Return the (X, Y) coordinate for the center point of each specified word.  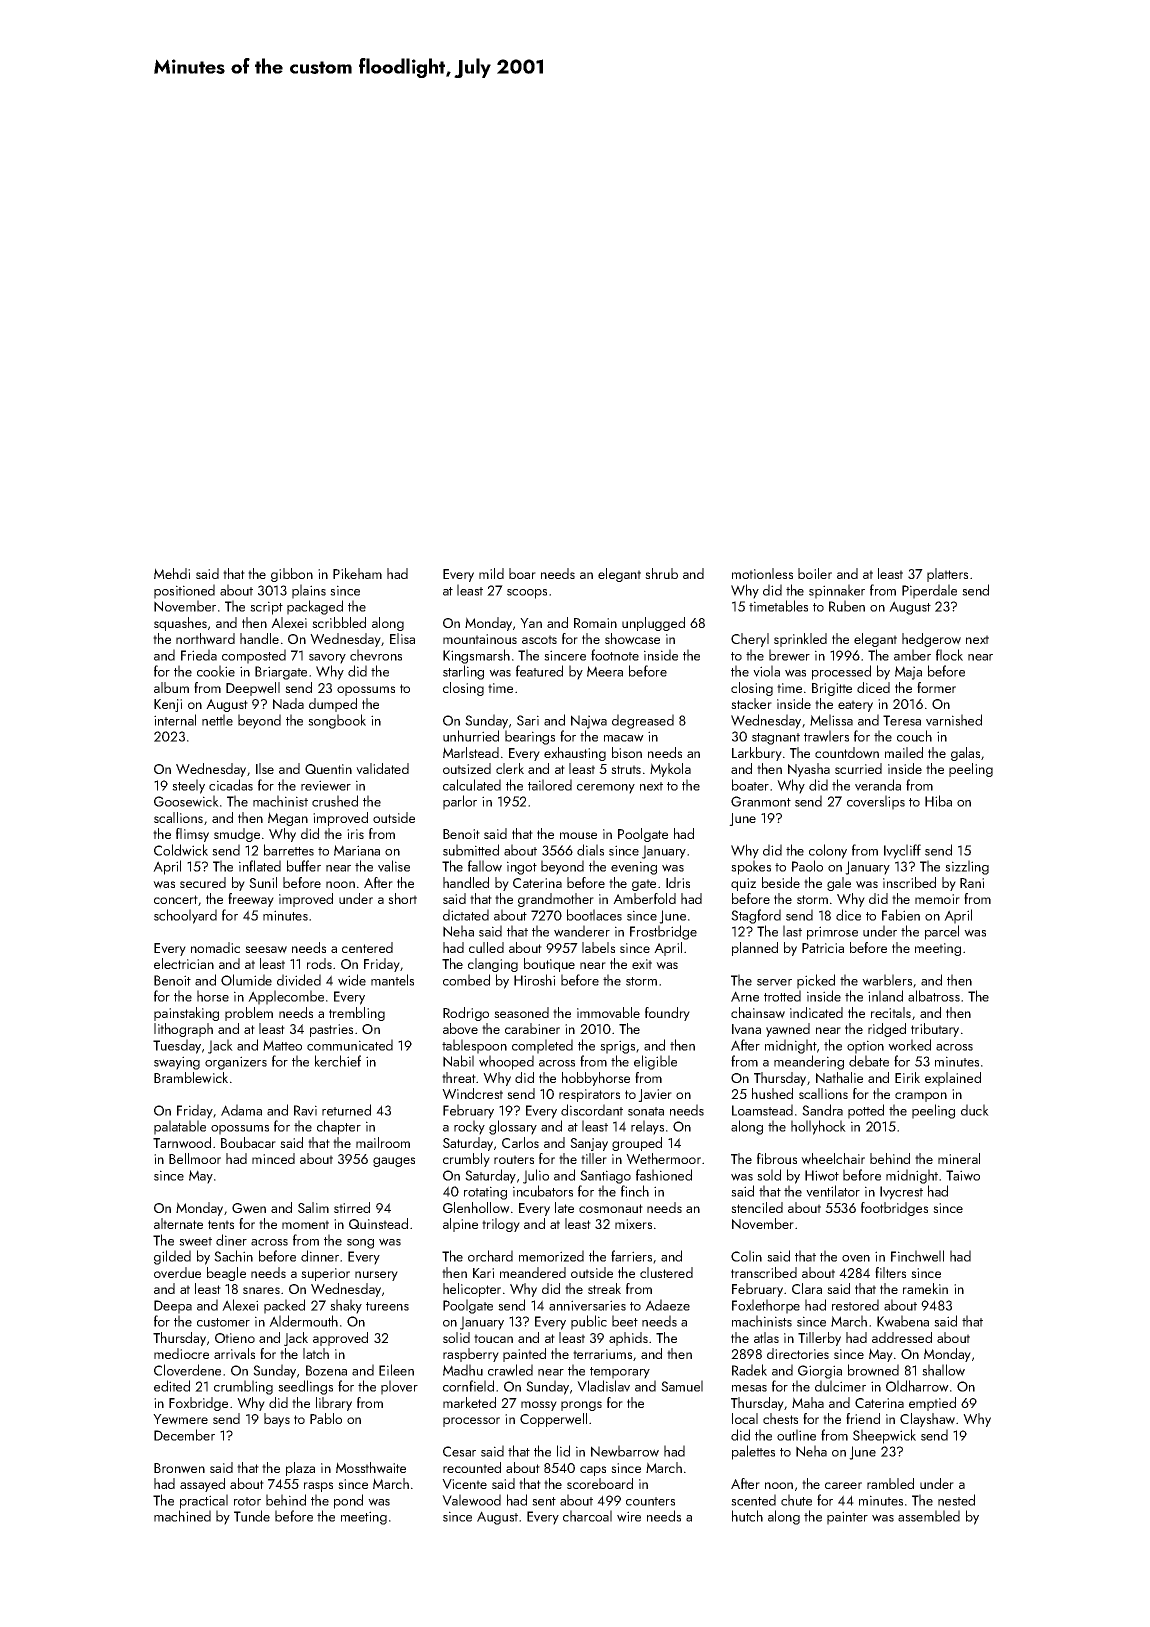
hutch (747, 1516)
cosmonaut (611, 1208)
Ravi (305, 1110)
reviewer (326, 785)
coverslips (876, 802)
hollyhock (818, 1127)
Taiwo (963, 1175)
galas (965, 754)
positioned (184, 591)
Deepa (173, 1307)
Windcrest (472, 1093)
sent (544, 1501)
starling (463, 672)
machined (182, 1516)
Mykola (670, 770)
